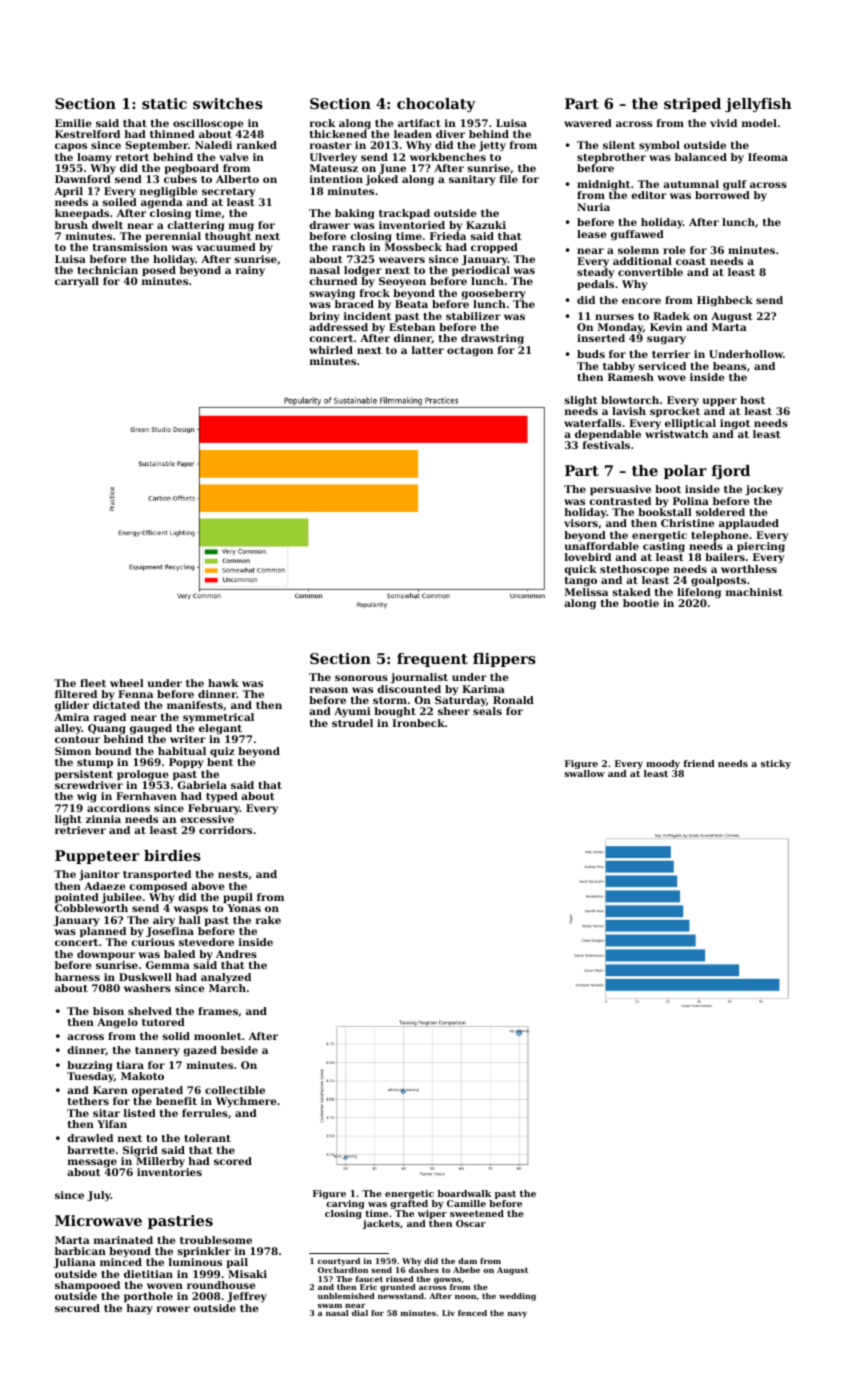 The width and height of the page is (849, 1400). I want to click on tolerant, so click(207, 1138).
